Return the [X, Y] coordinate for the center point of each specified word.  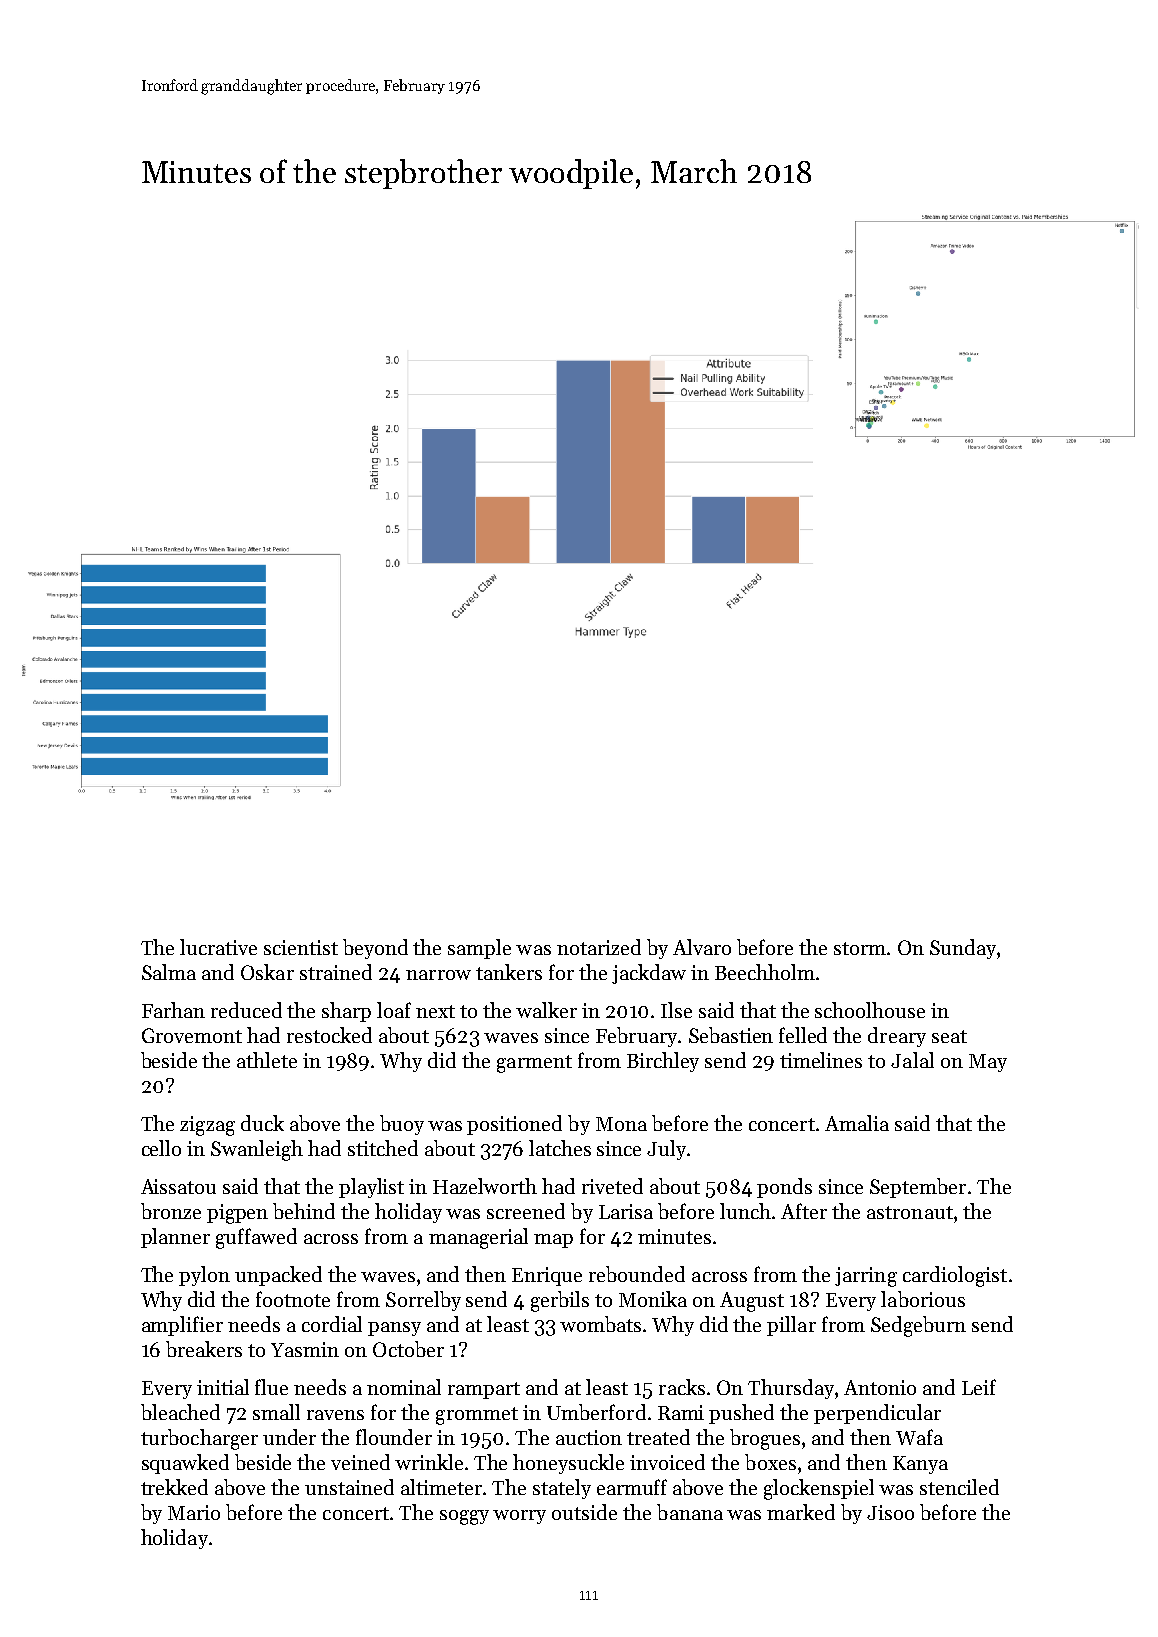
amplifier [182, 1326]
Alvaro [702, 947]
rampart [484, 1390]
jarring [866, 1277]
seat [949, 1036]
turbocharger [199, 1439]
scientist [301, 947]
